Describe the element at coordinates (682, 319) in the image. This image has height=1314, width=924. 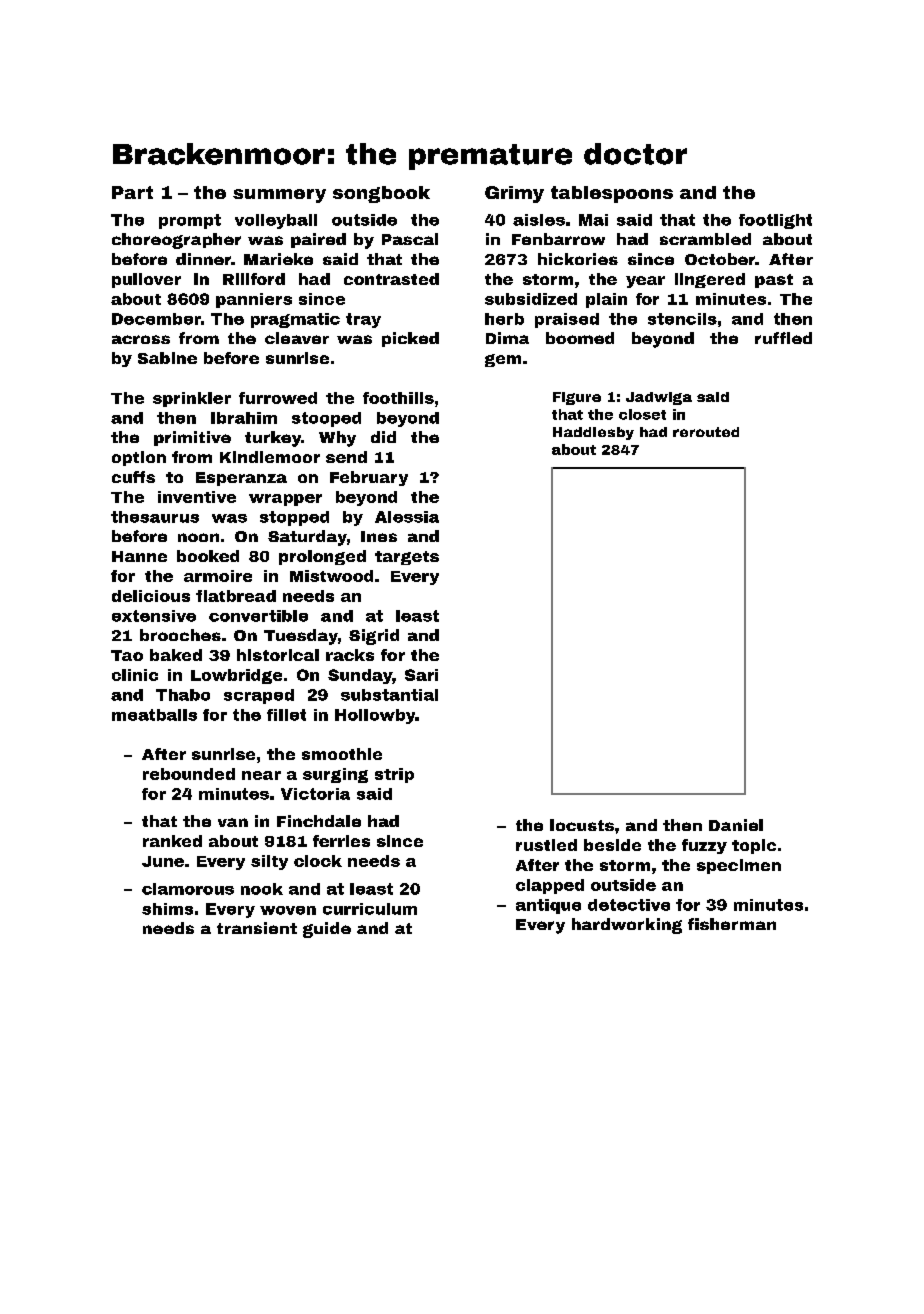
I see `stencils` at that location.
